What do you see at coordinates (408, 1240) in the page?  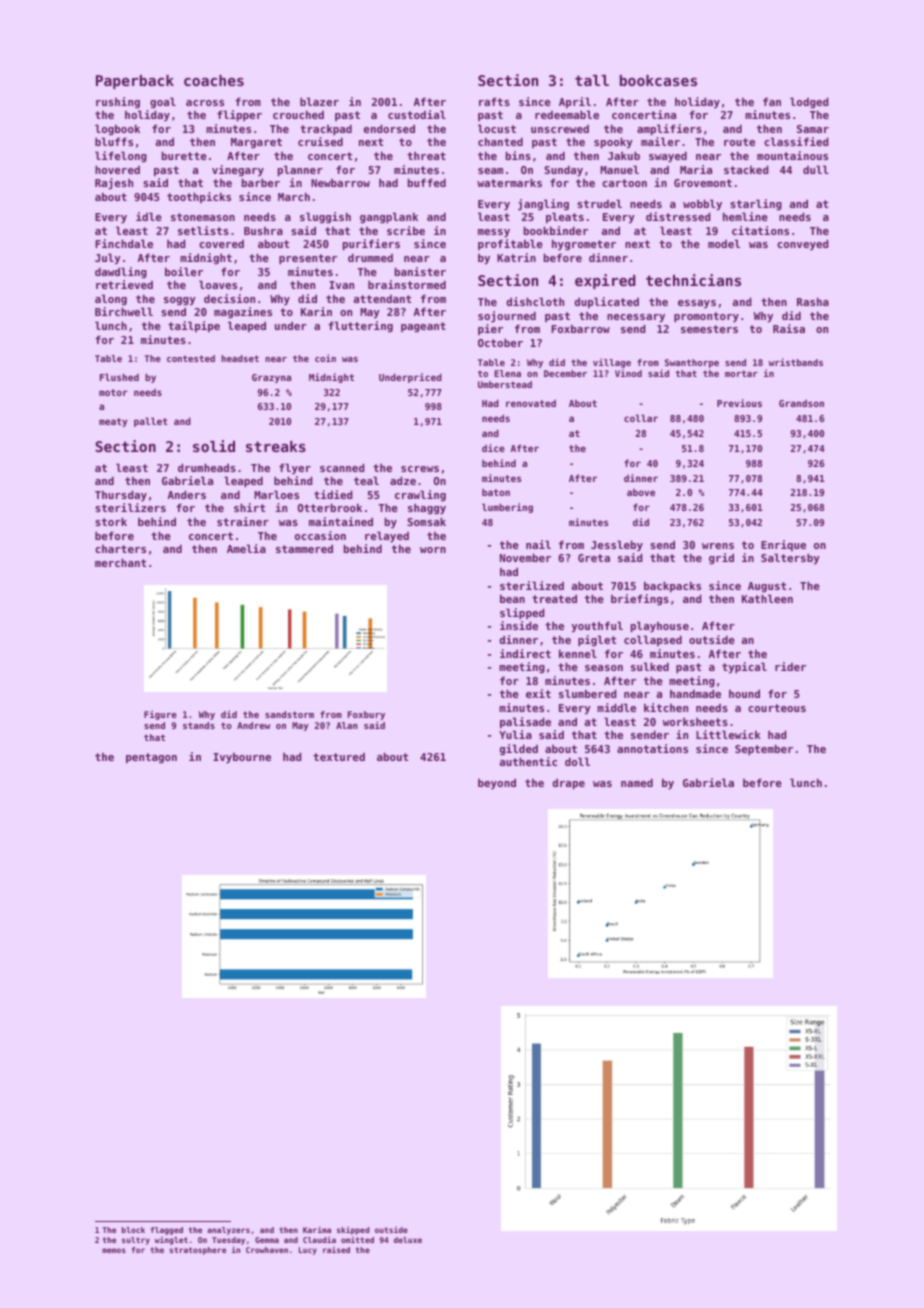 I see `deluxe` at bounding box center [408, 1240].
